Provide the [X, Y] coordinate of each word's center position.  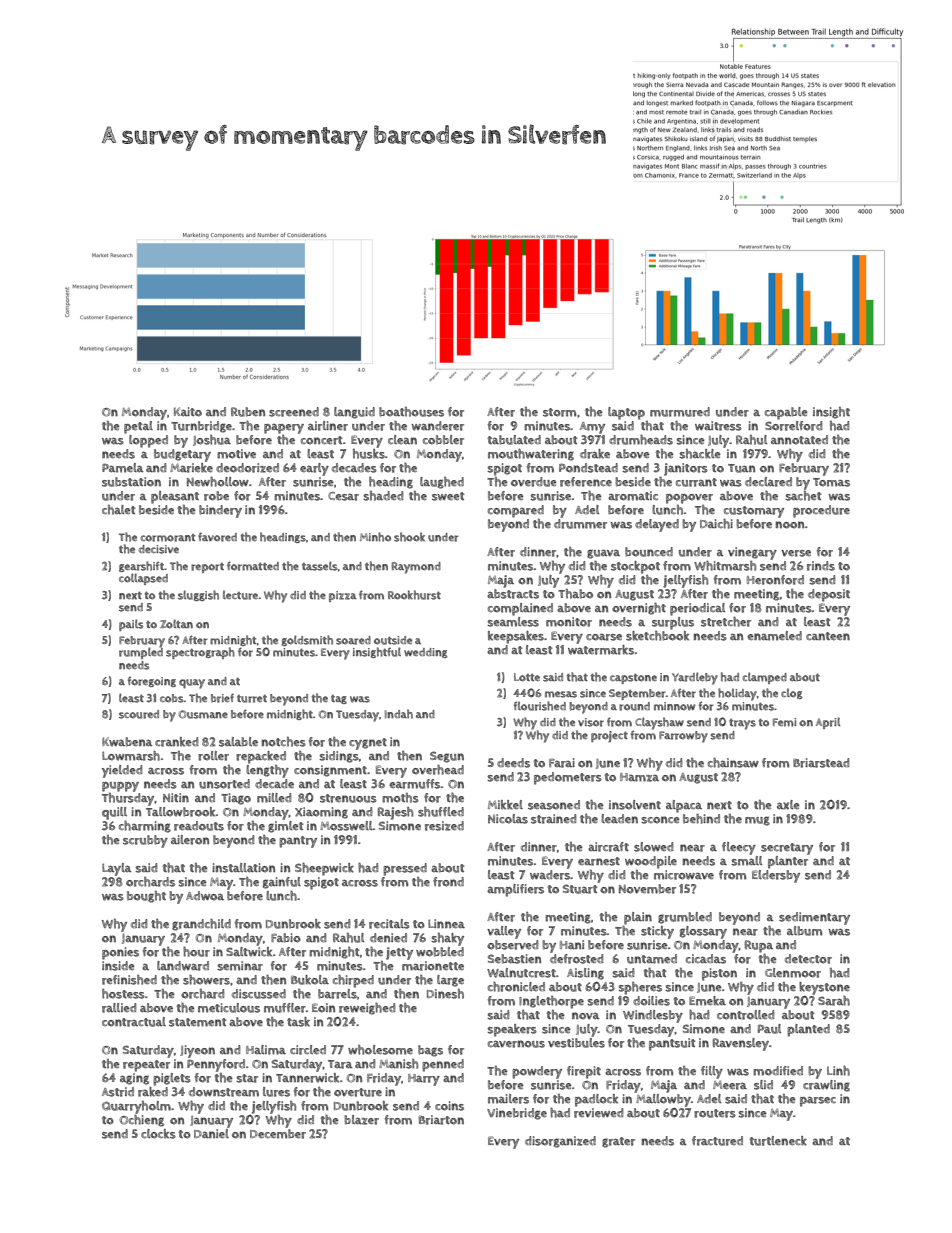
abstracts [513, 594]
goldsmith [307, 640]
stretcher [726, 622]
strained [553, 819]
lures [276, 1092]
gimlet [286, 827]
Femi [785, 722]
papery [284, 429]
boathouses [411, 412]
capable [786, 413]
